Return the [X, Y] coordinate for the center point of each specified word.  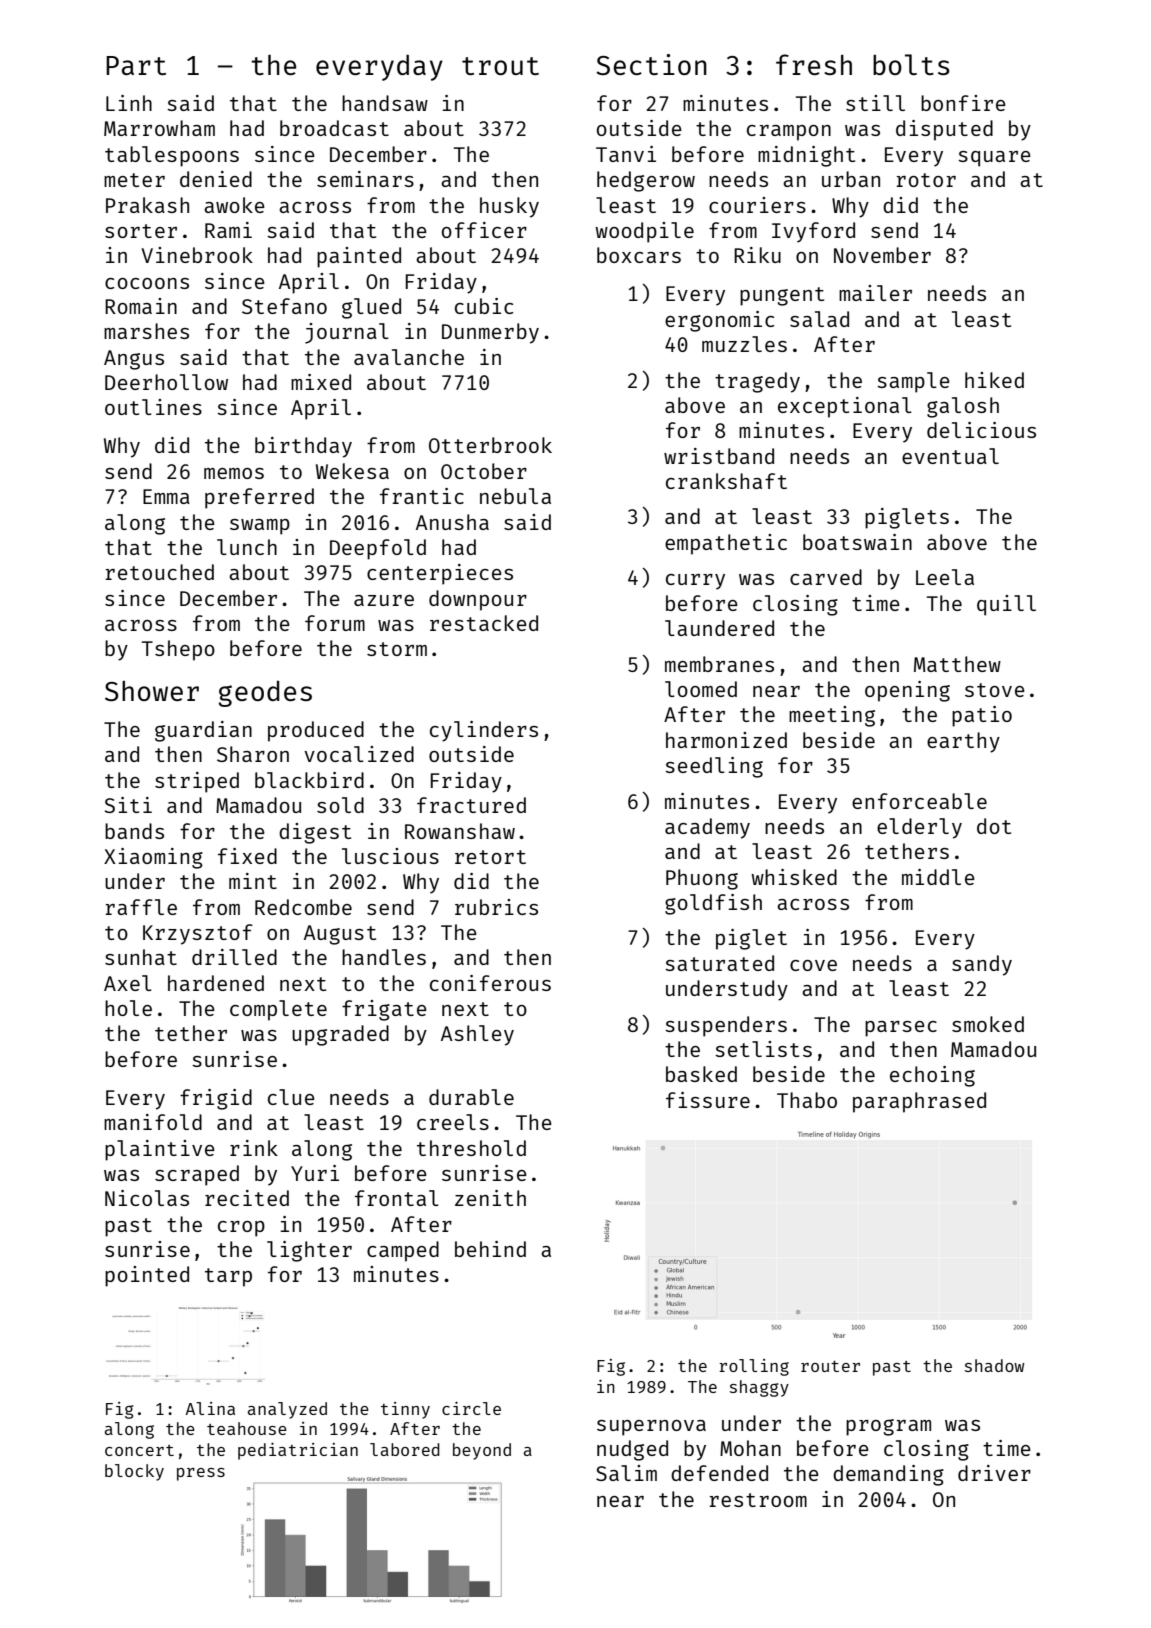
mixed [321, 382]
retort [490, 857]
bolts [911, 64]
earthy [963, 742]
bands [134, 831]
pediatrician [298, 1451]
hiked [994, 380]
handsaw [385, 103]
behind [490, 1249]
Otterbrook [490, 445]
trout [500, 66]
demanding [888, 1475]
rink [254, 1148]
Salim [626, 1473]
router [830, 1366]
